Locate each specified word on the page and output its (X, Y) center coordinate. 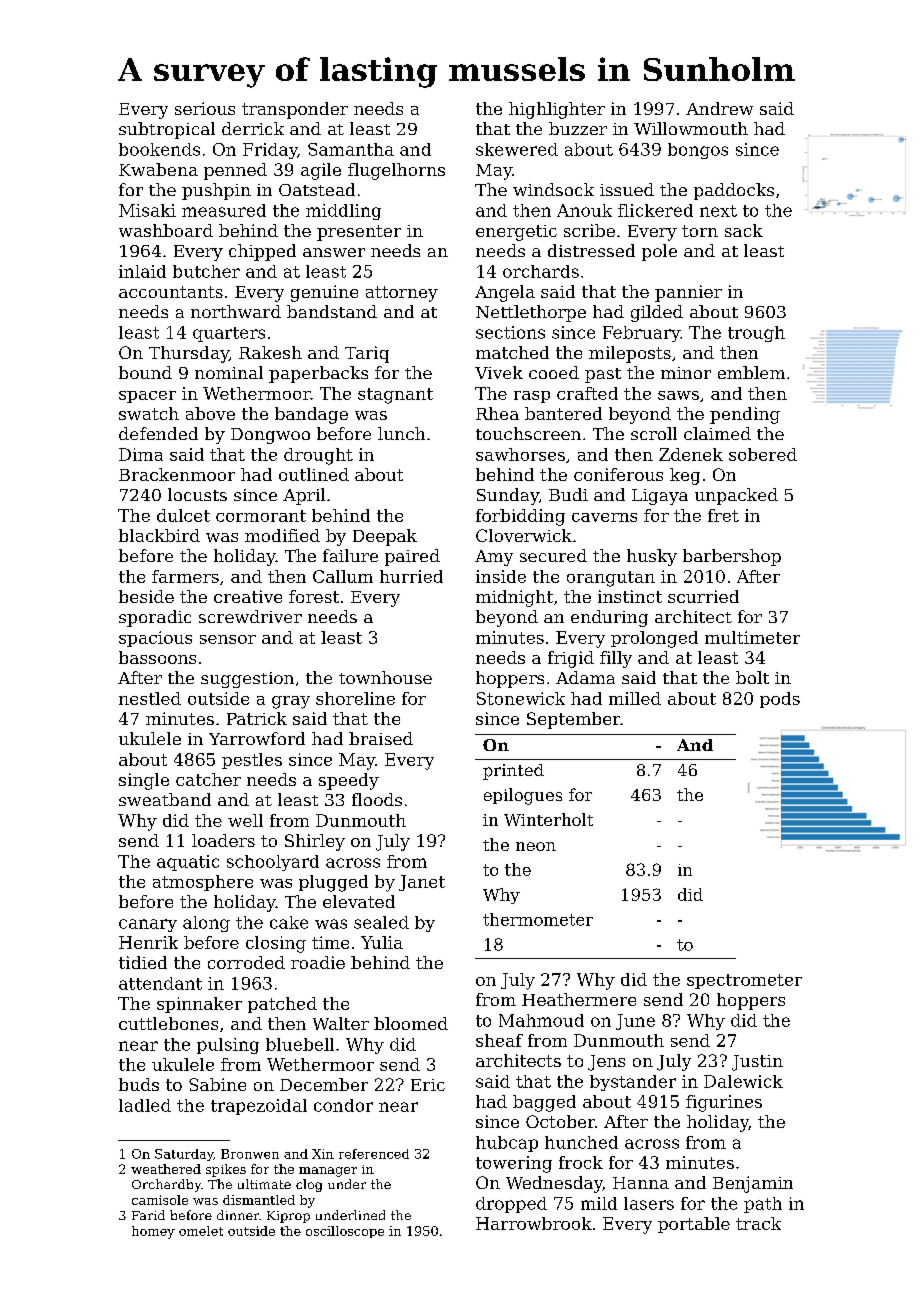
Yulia (382, 942)
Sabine (217, 1084)
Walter (341, 1023)
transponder (295, 110)
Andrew (719, 108)
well (245, 820)
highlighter (557, 110)
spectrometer (744, 981)
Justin (757, 1063)
